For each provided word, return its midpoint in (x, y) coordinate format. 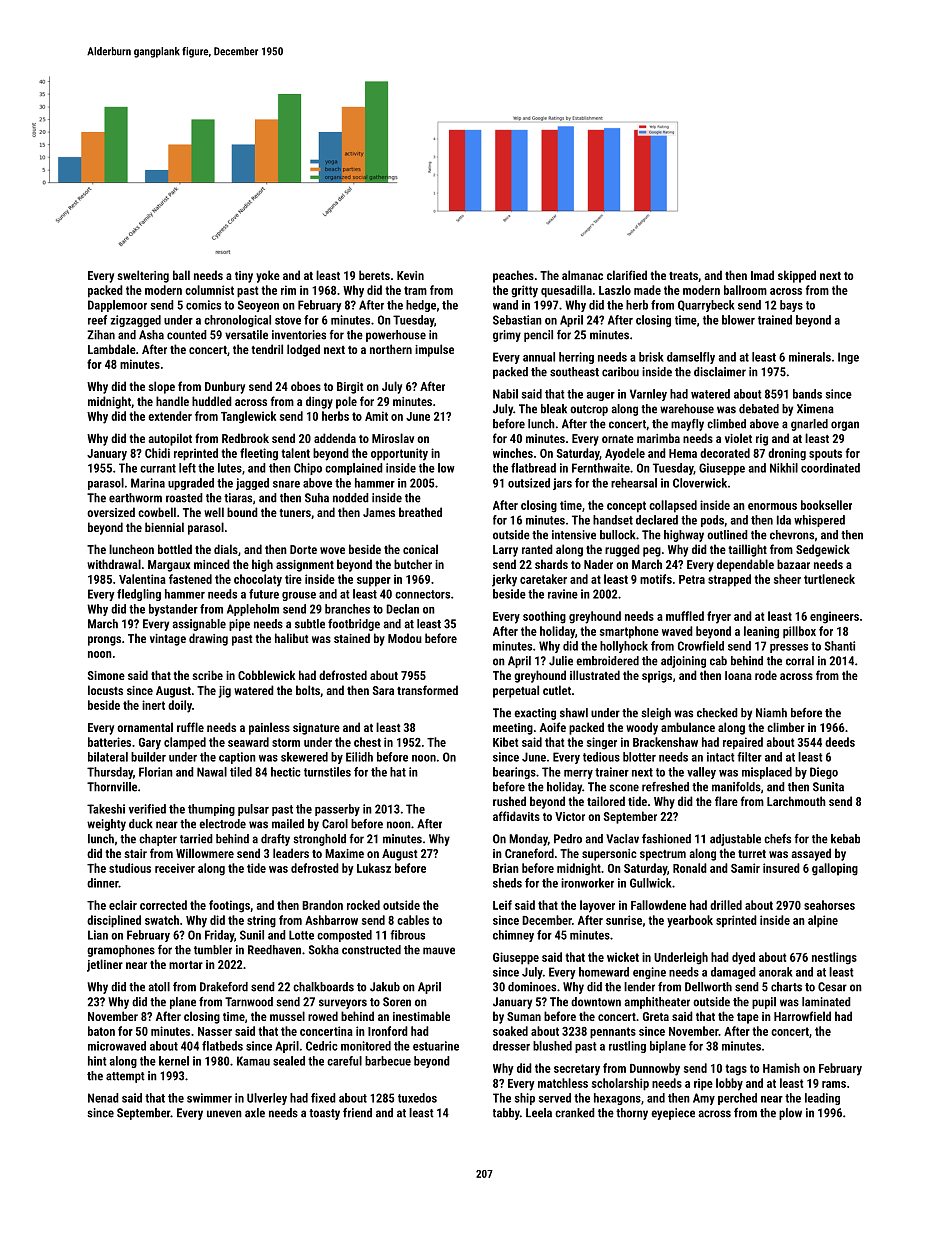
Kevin (410, 275)
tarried (196, 839)
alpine (823, 921)
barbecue (388, 1061)
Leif (502, 905)
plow (790, 1114)
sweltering (143, 276)
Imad (762, 275)
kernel (174, 1061)
